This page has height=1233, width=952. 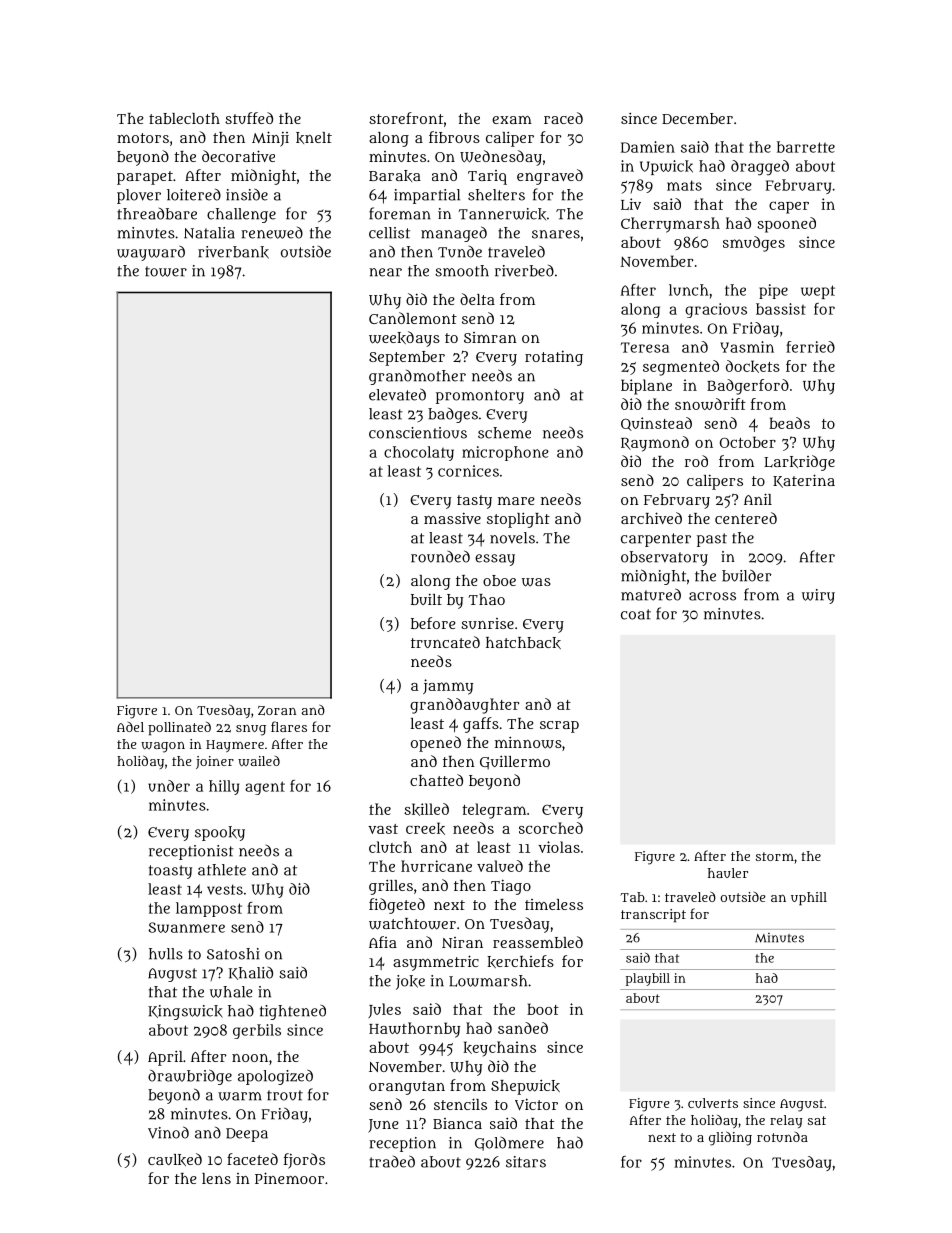 What do you see at coordinates (818, 596) in the page?
I see `wiry` at bounding box center [818, 596].
